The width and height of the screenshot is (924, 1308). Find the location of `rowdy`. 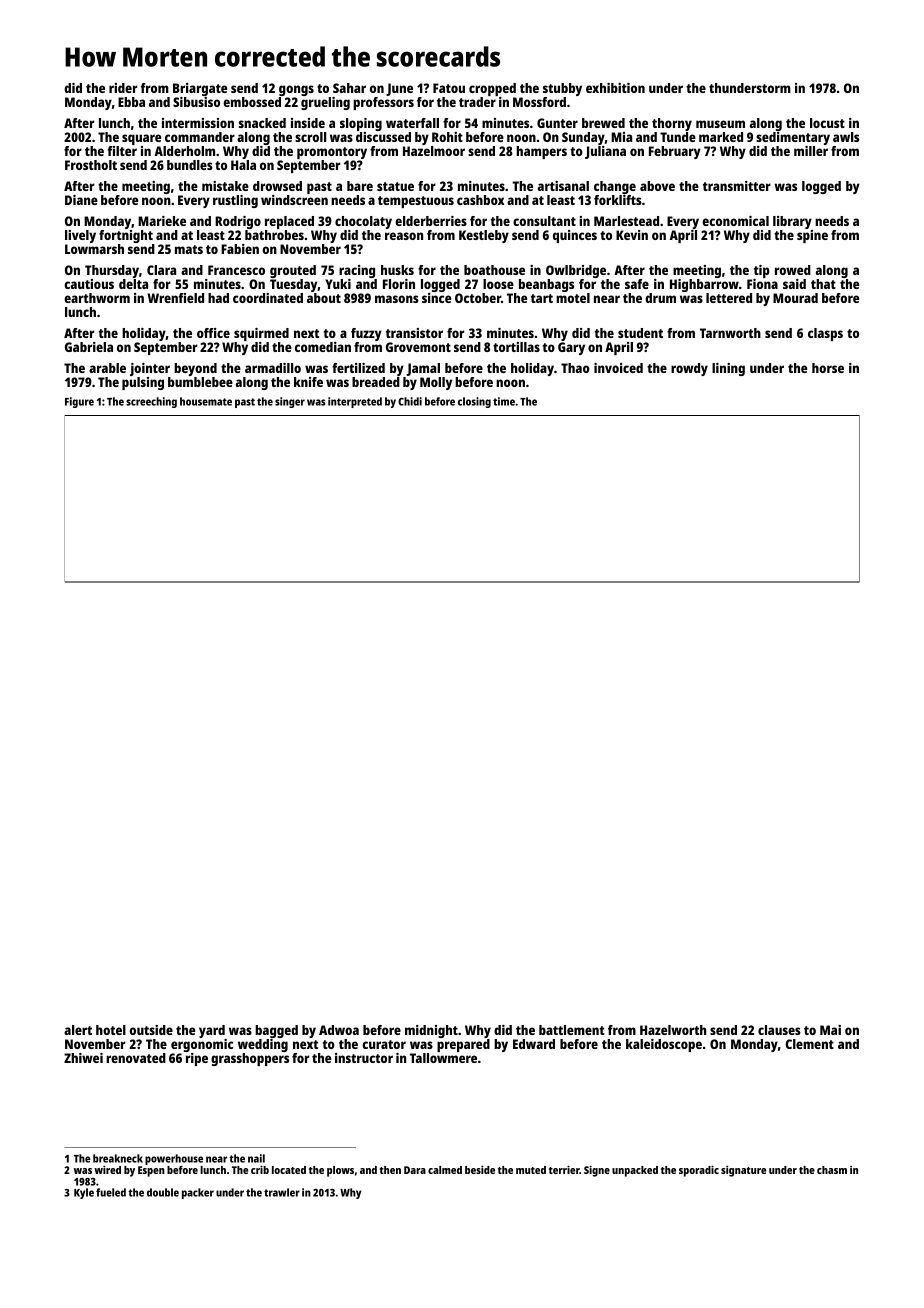

rowdy is located at coordinates (689, 369).
